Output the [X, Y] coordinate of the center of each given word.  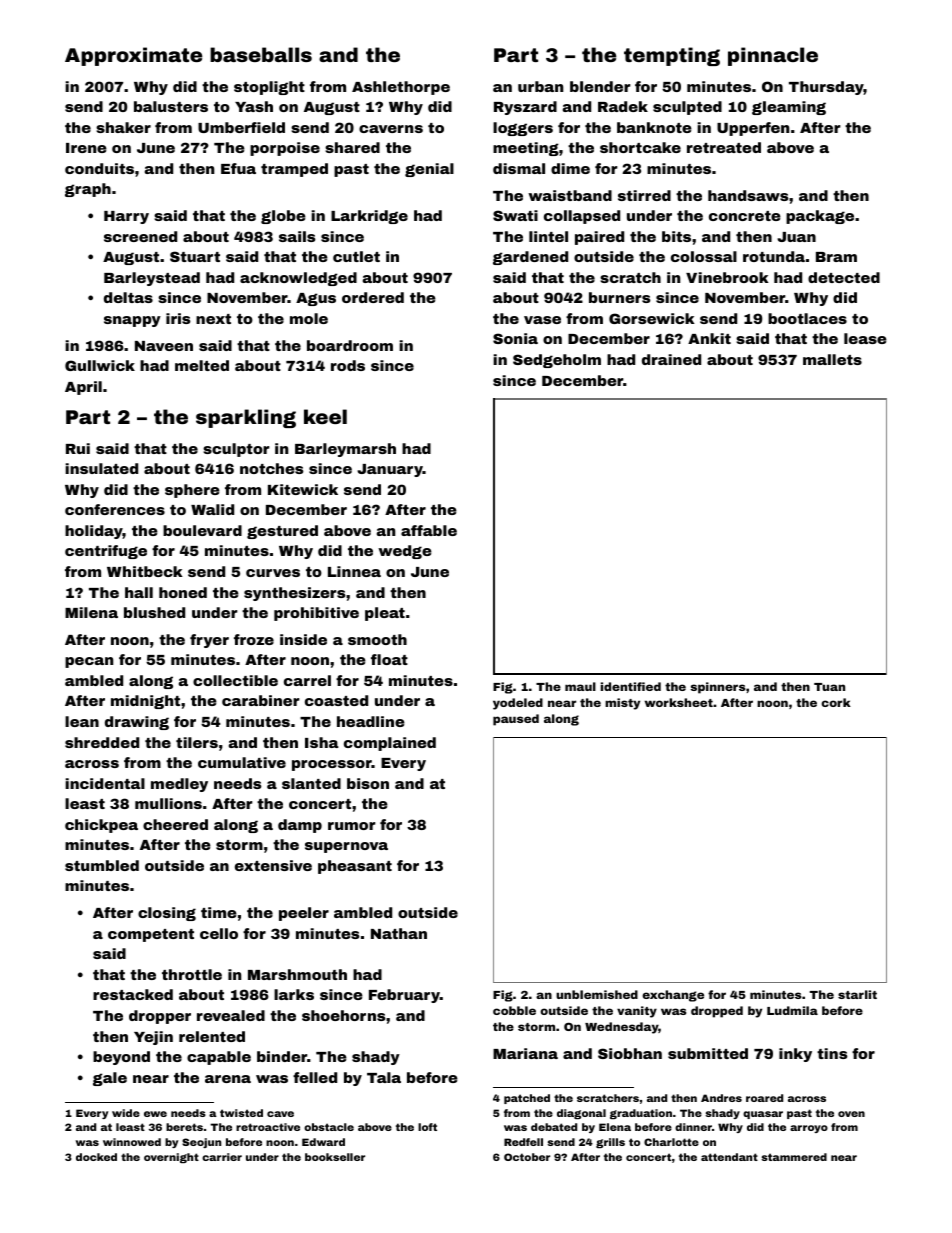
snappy [132, 321]
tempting [672, 56]
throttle [192, 974]
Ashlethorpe [401, 88]
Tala [384, 1077]
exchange [673, 996]
